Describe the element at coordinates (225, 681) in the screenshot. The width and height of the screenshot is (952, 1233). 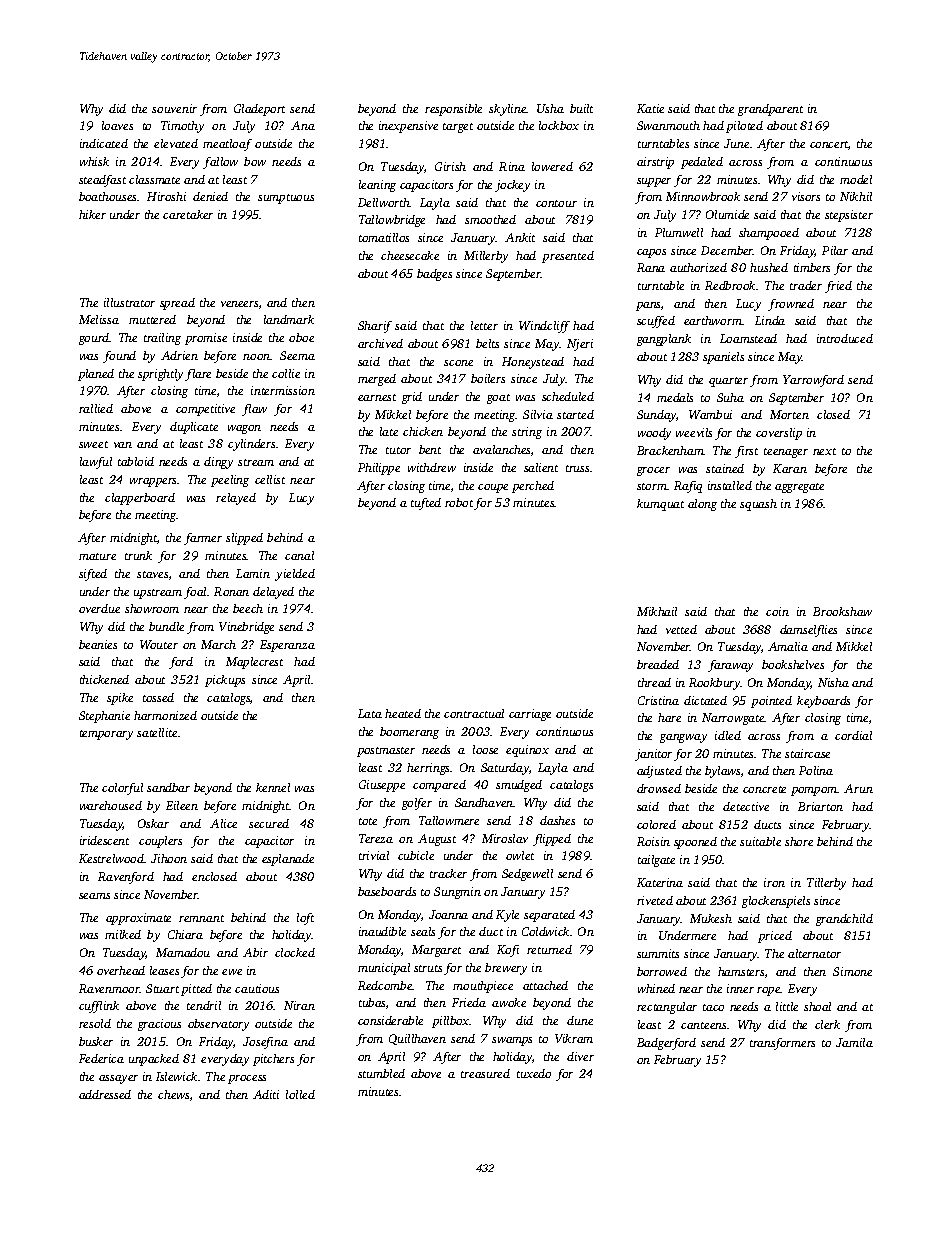
I see `pickups` at that location.
